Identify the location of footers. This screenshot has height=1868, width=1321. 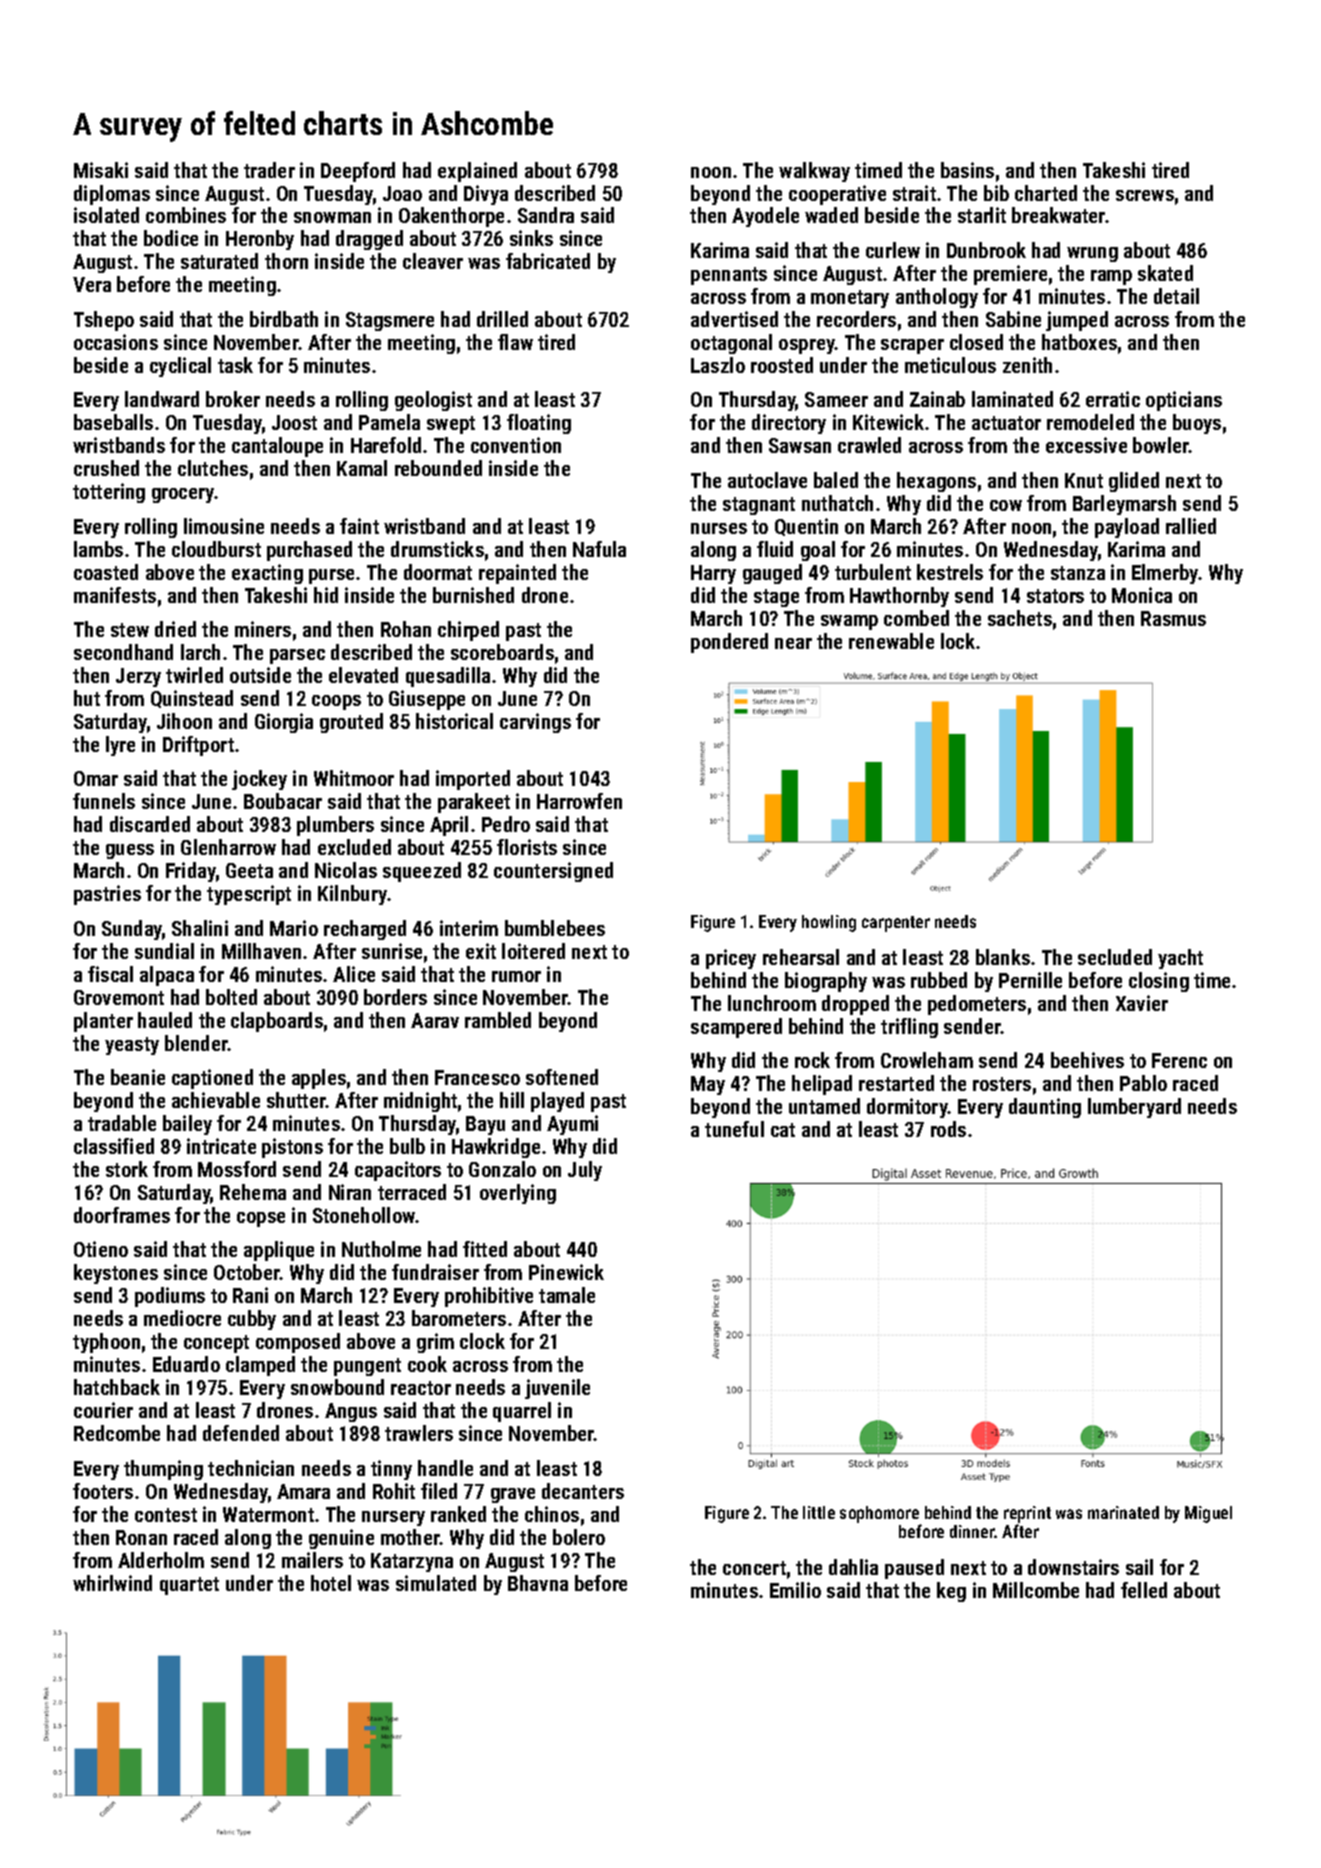
(103, 1491).
